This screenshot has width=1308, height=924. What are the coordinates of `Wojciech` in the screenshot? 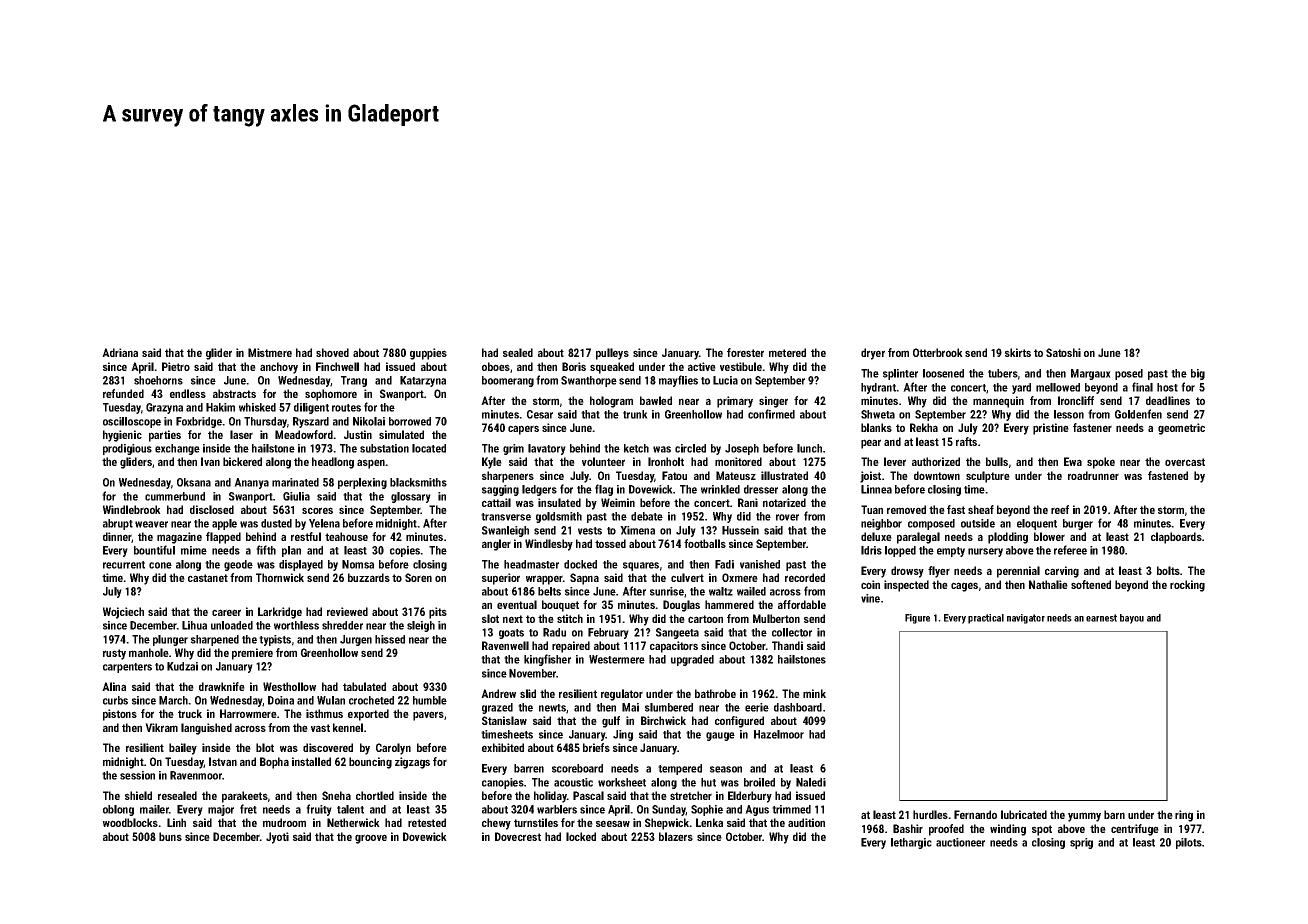 It's located at (123, 613).
